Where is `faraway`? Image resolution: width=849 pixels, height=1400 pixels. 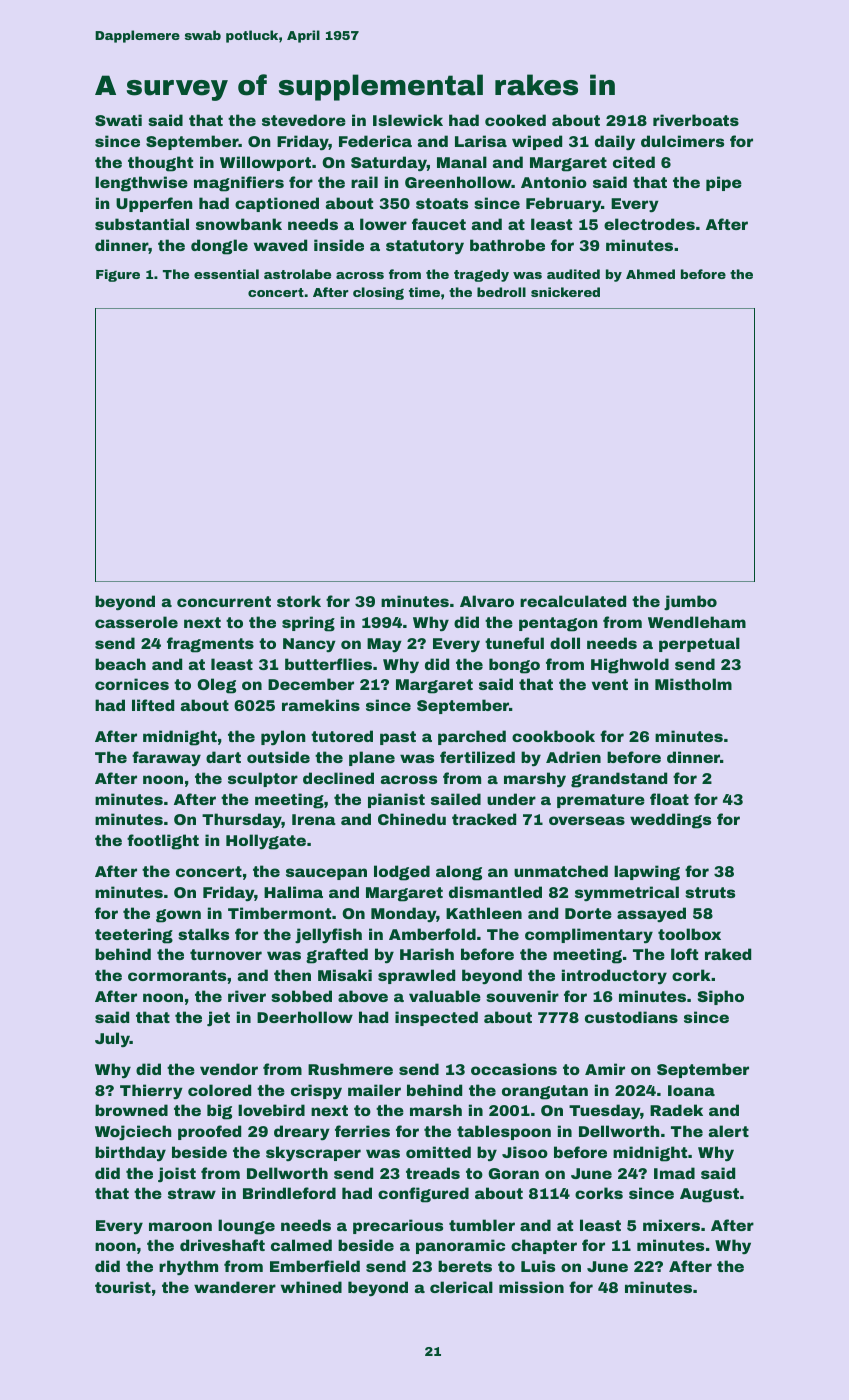
faraway is located at coordinates (166, 759).
